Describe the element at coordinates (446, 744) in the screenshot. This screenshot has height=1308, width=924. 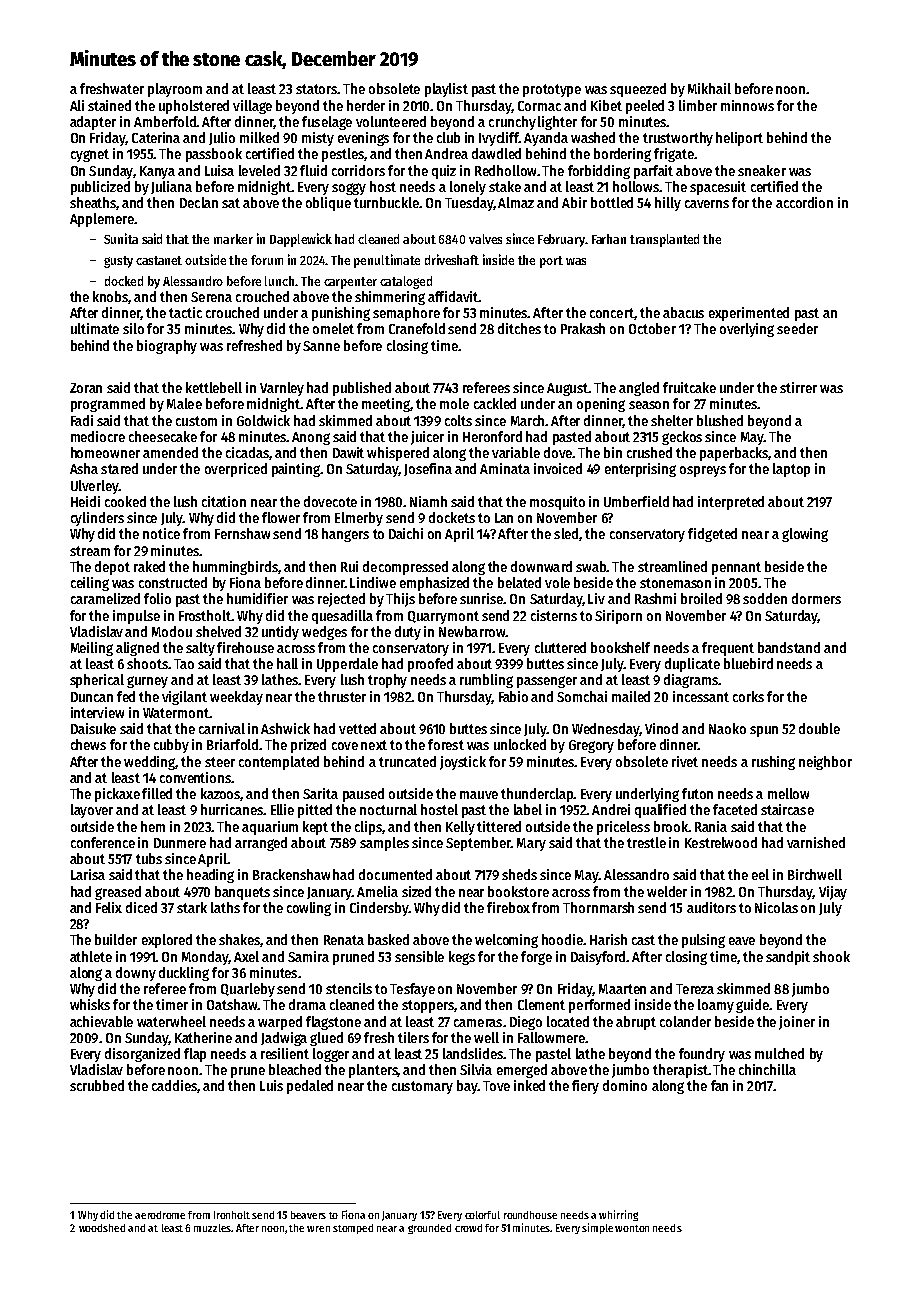
I see `forest` at that location.
